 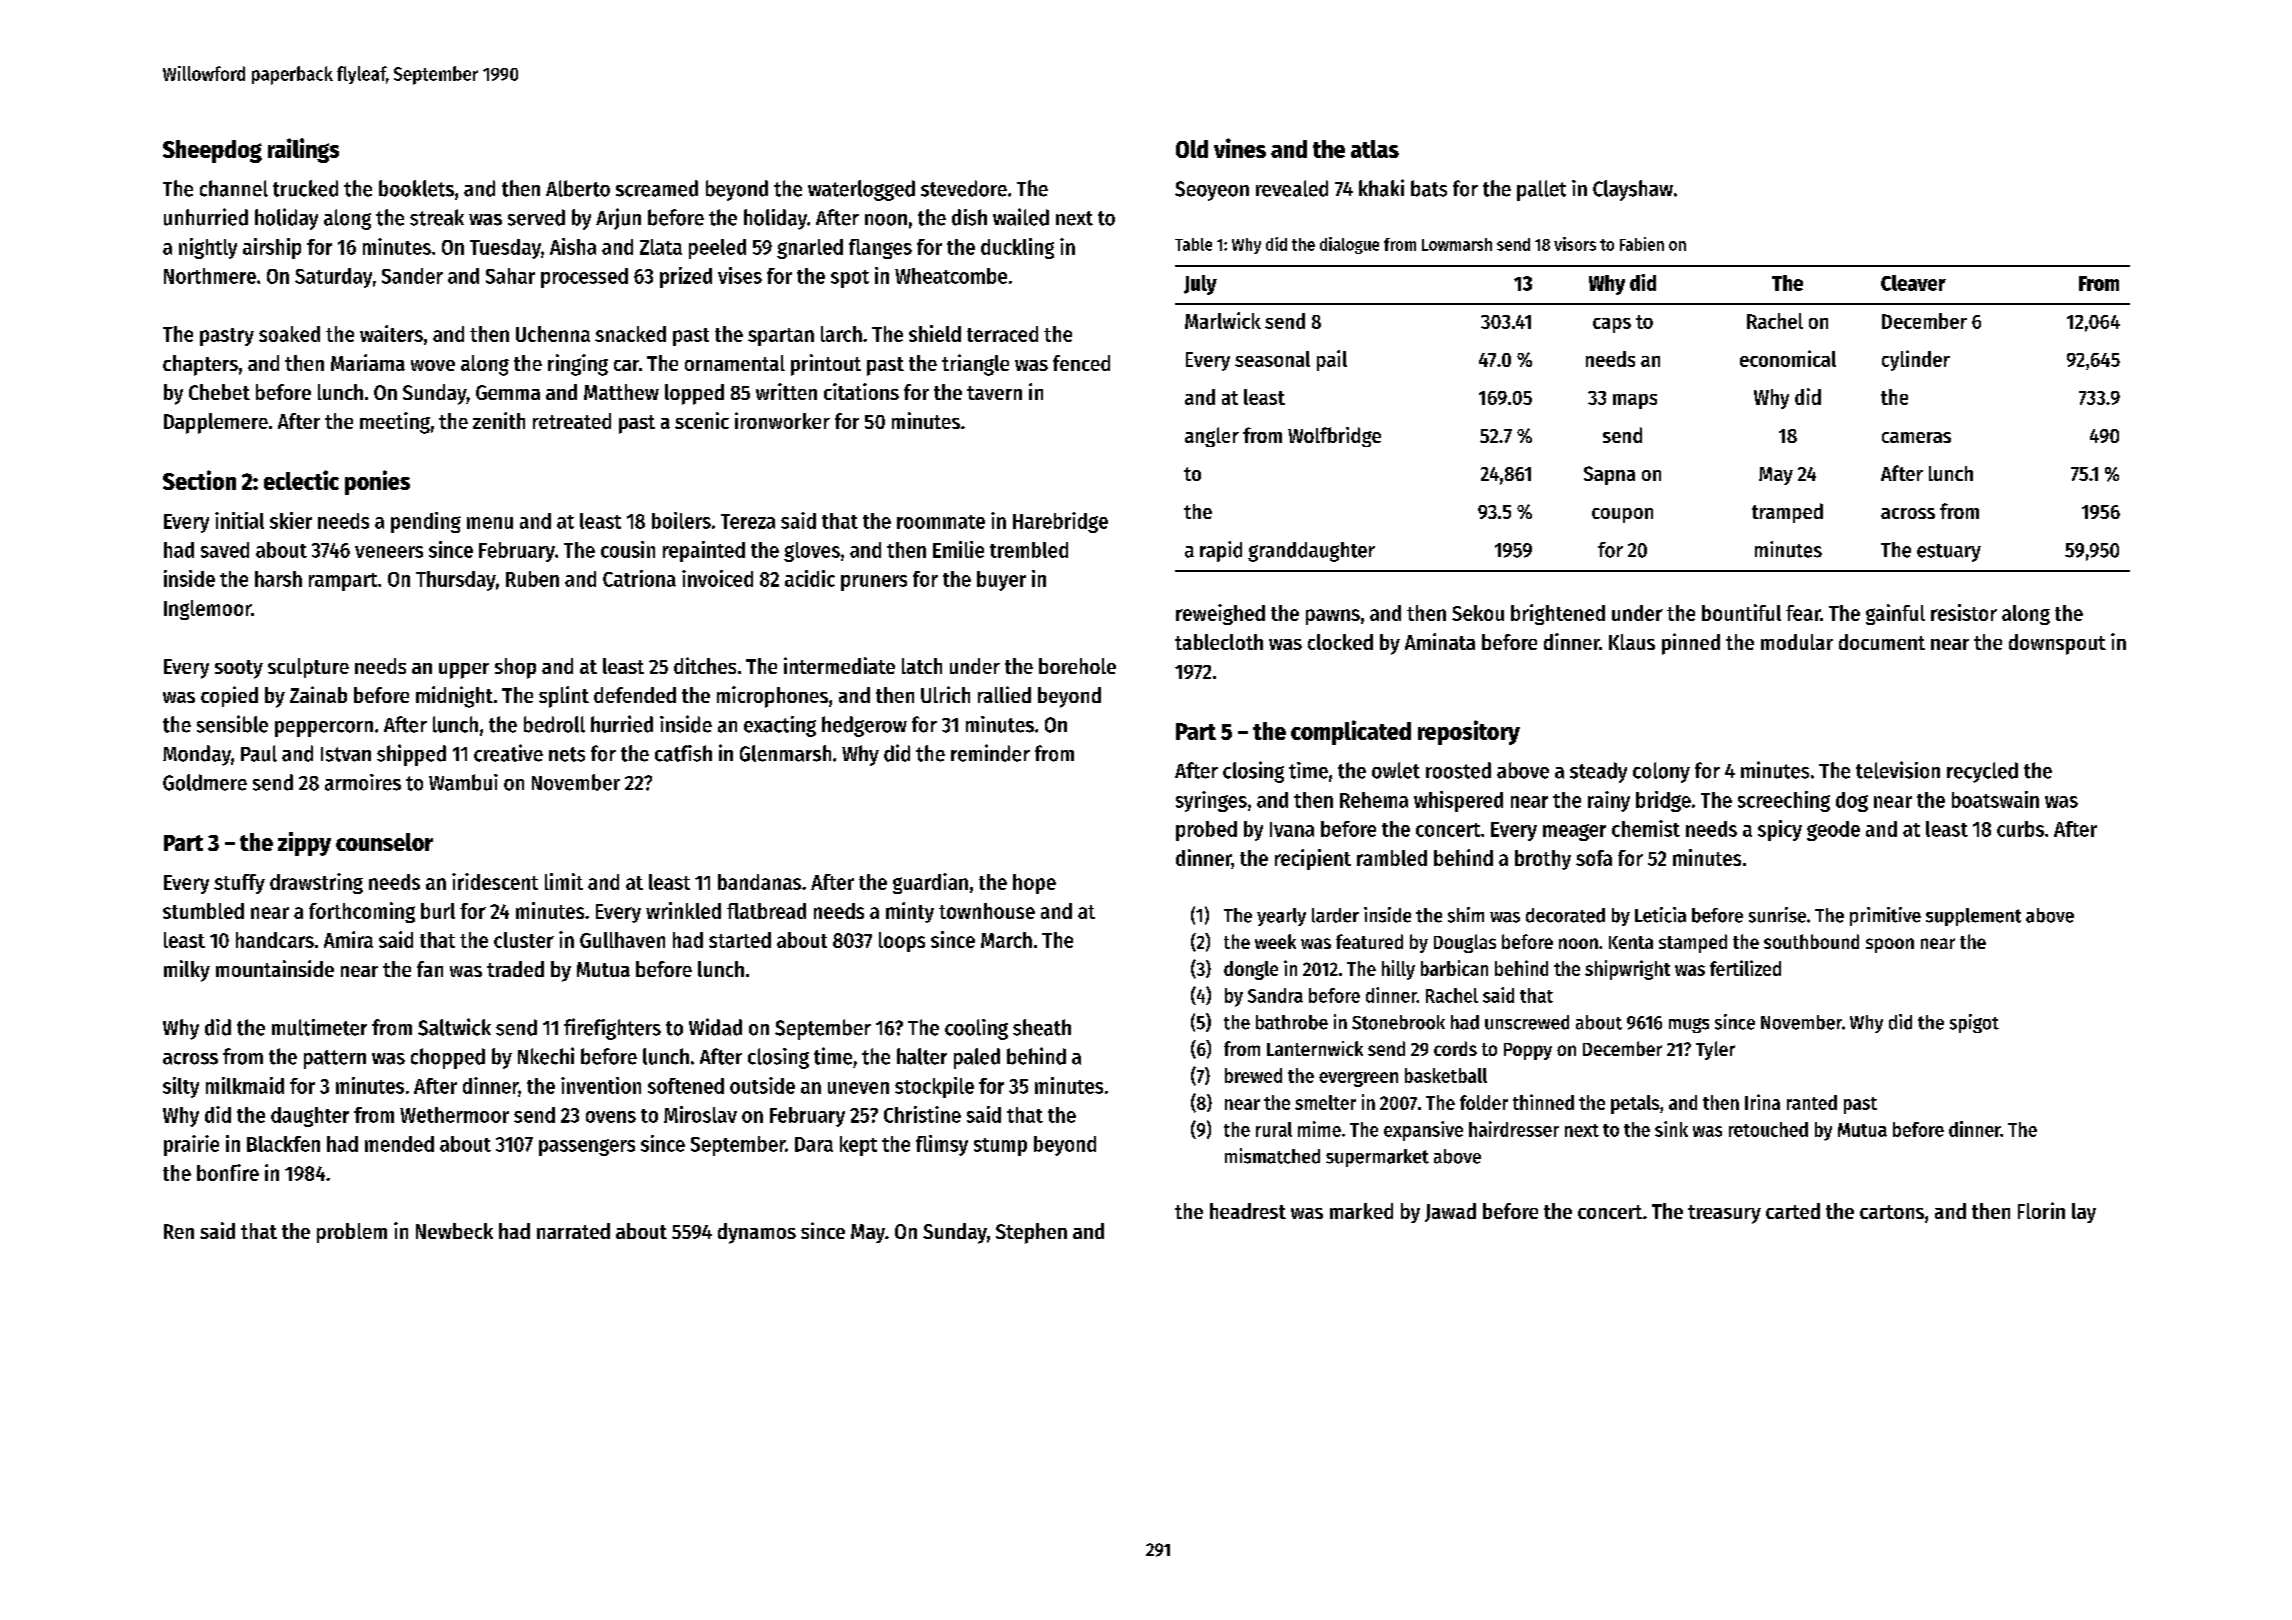 What do you see at coordinates (212, 151) in the screenshot?
I see `Sheepdog` at bounding box center [212, 151].
